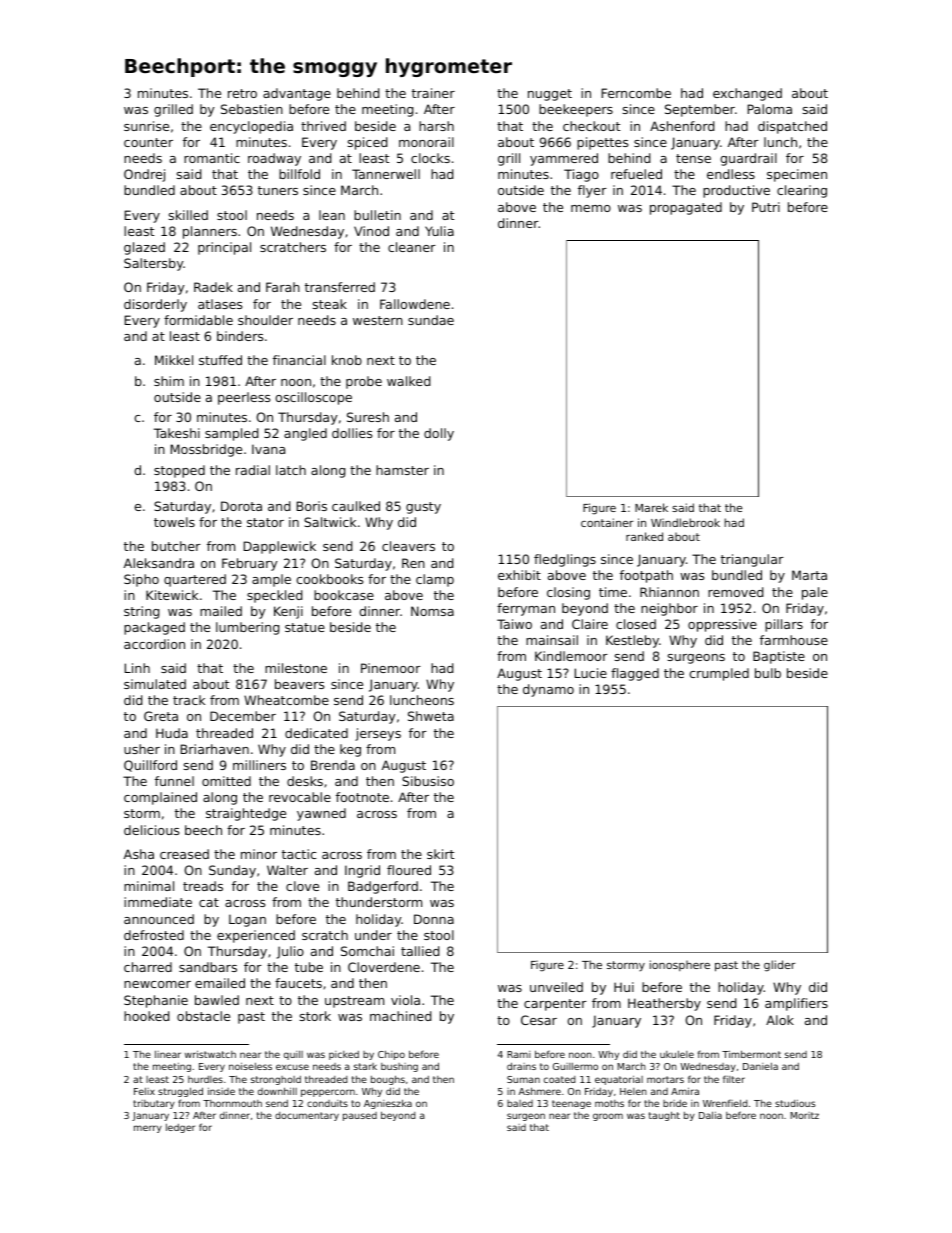  Describe the element at coordinates (232, 1103) in the document. I see `Thornmouth` at that location.
